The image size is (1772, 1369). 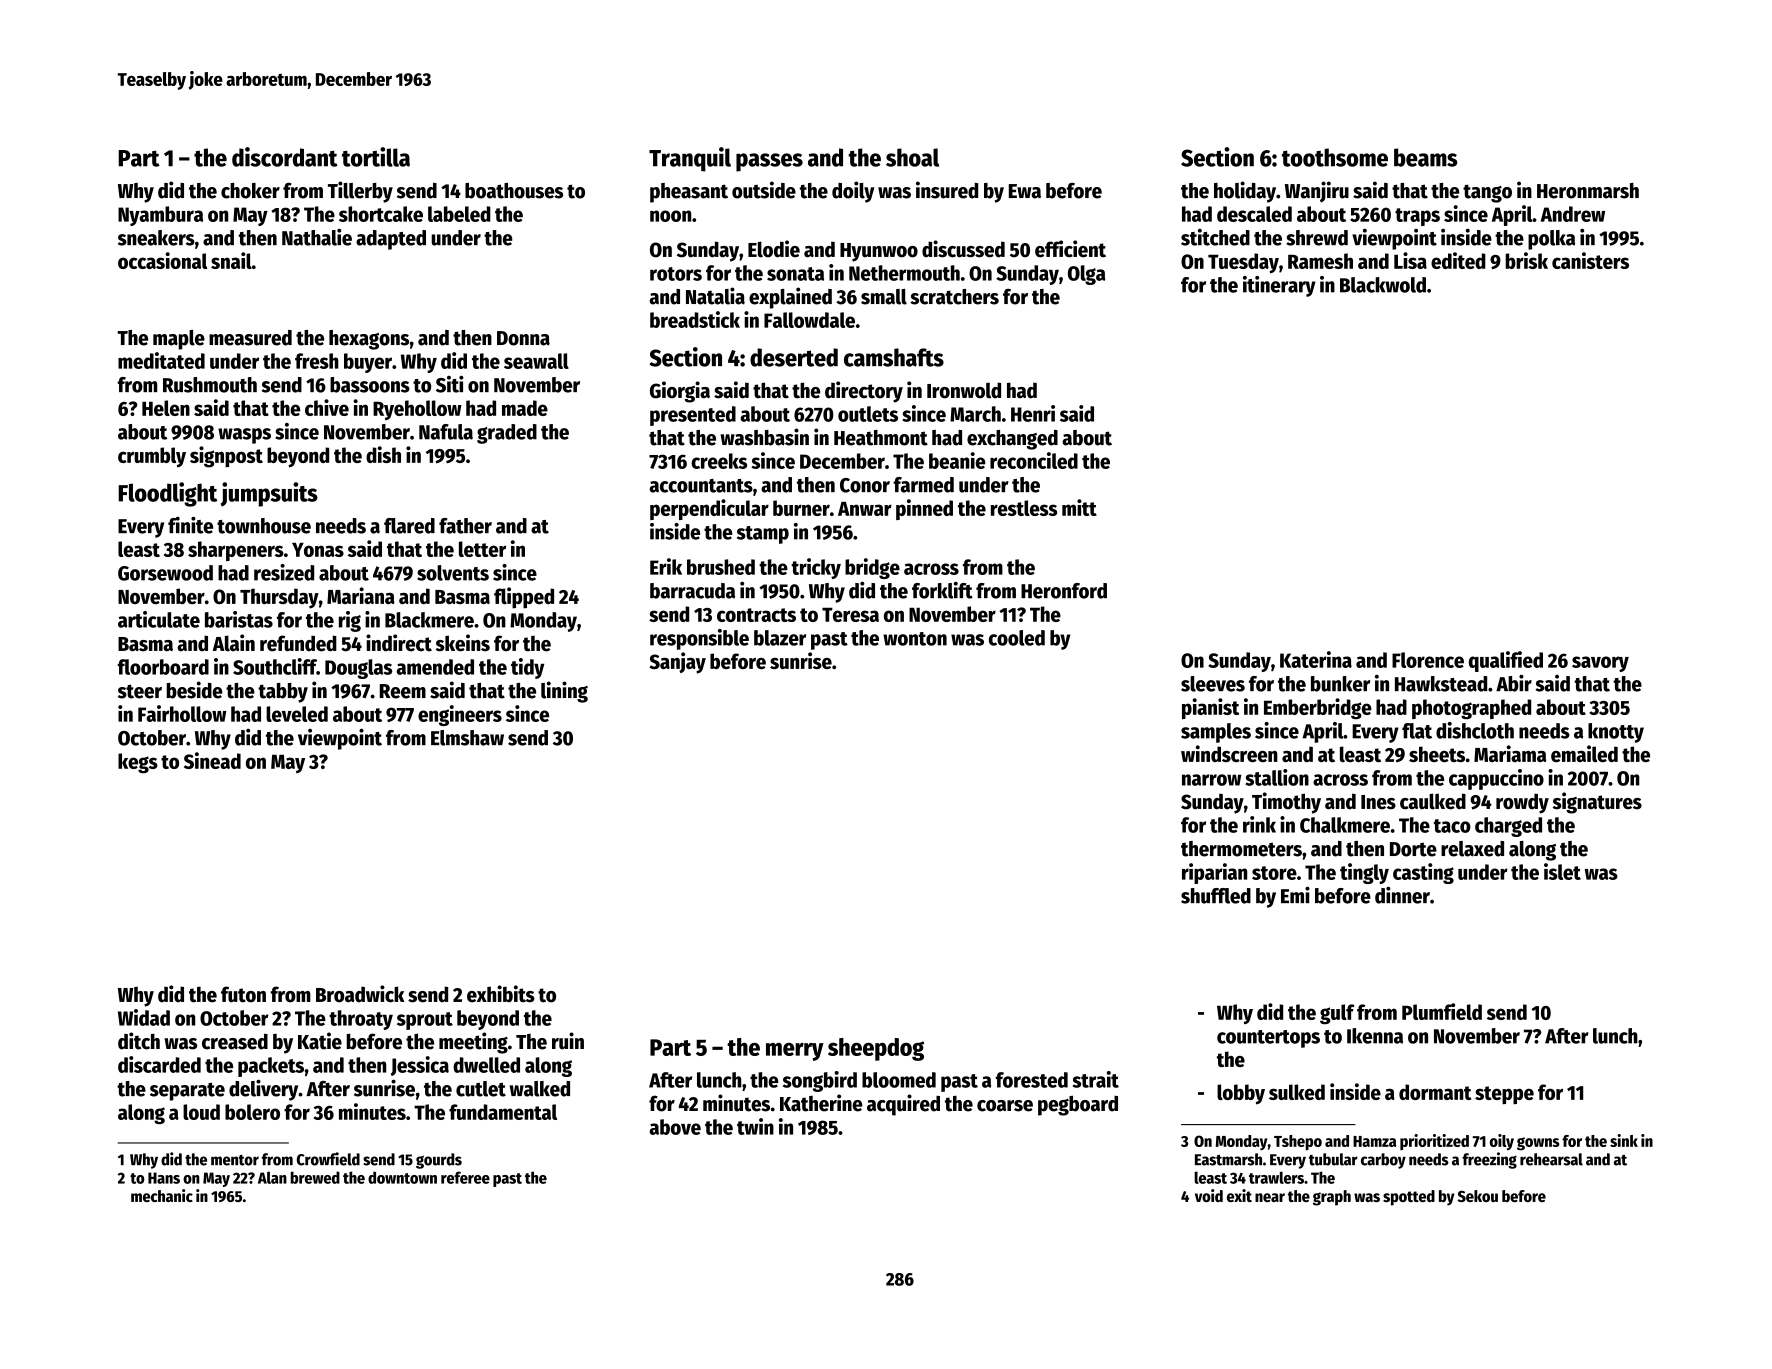 I want to click on toothsome, so click(x=1335, y=157).
